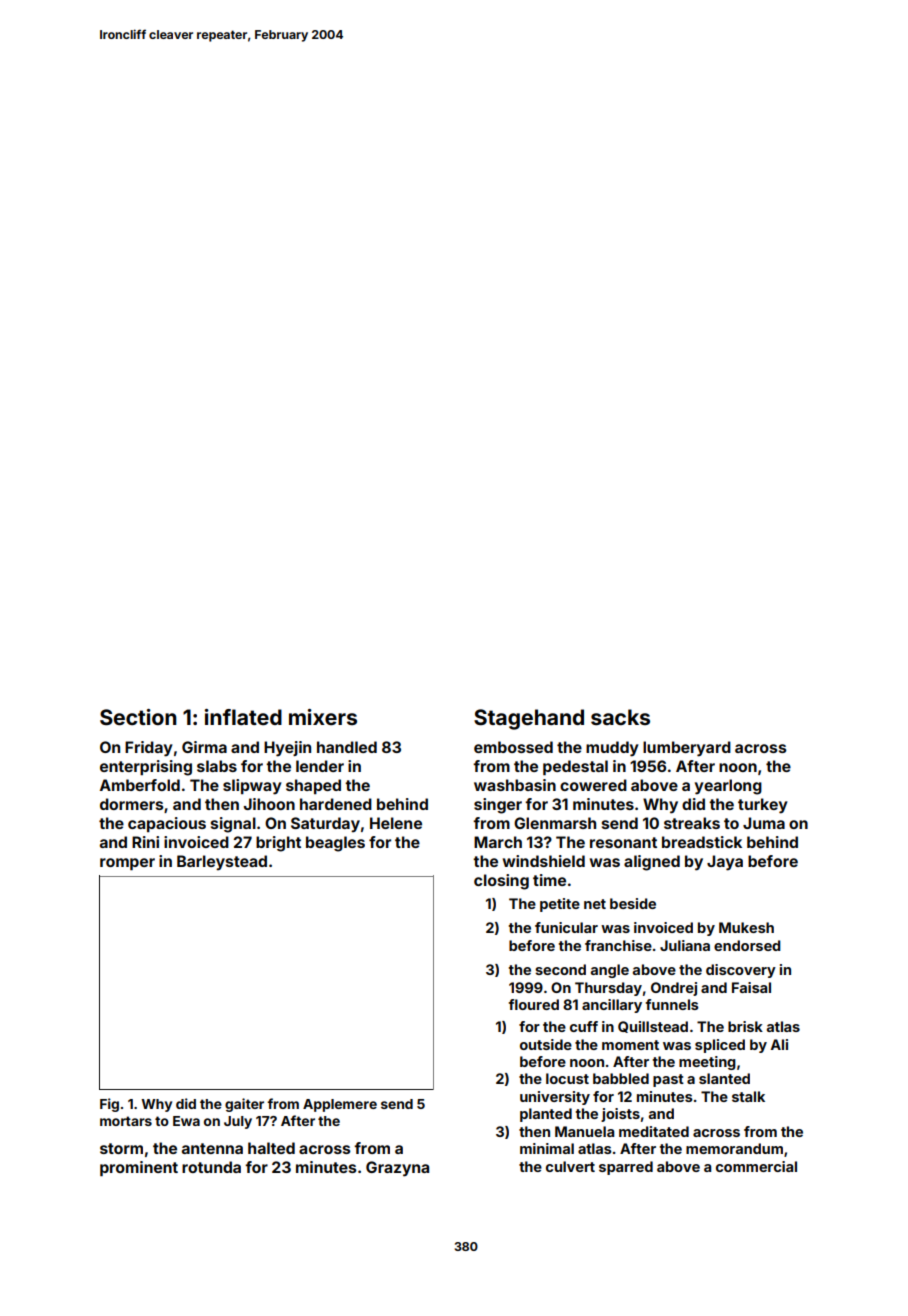 This page has height=1316, width=908. What do you see at coordinates (728, 787) in the page?
I see `yearlong` at bounding box center [728, 787].
